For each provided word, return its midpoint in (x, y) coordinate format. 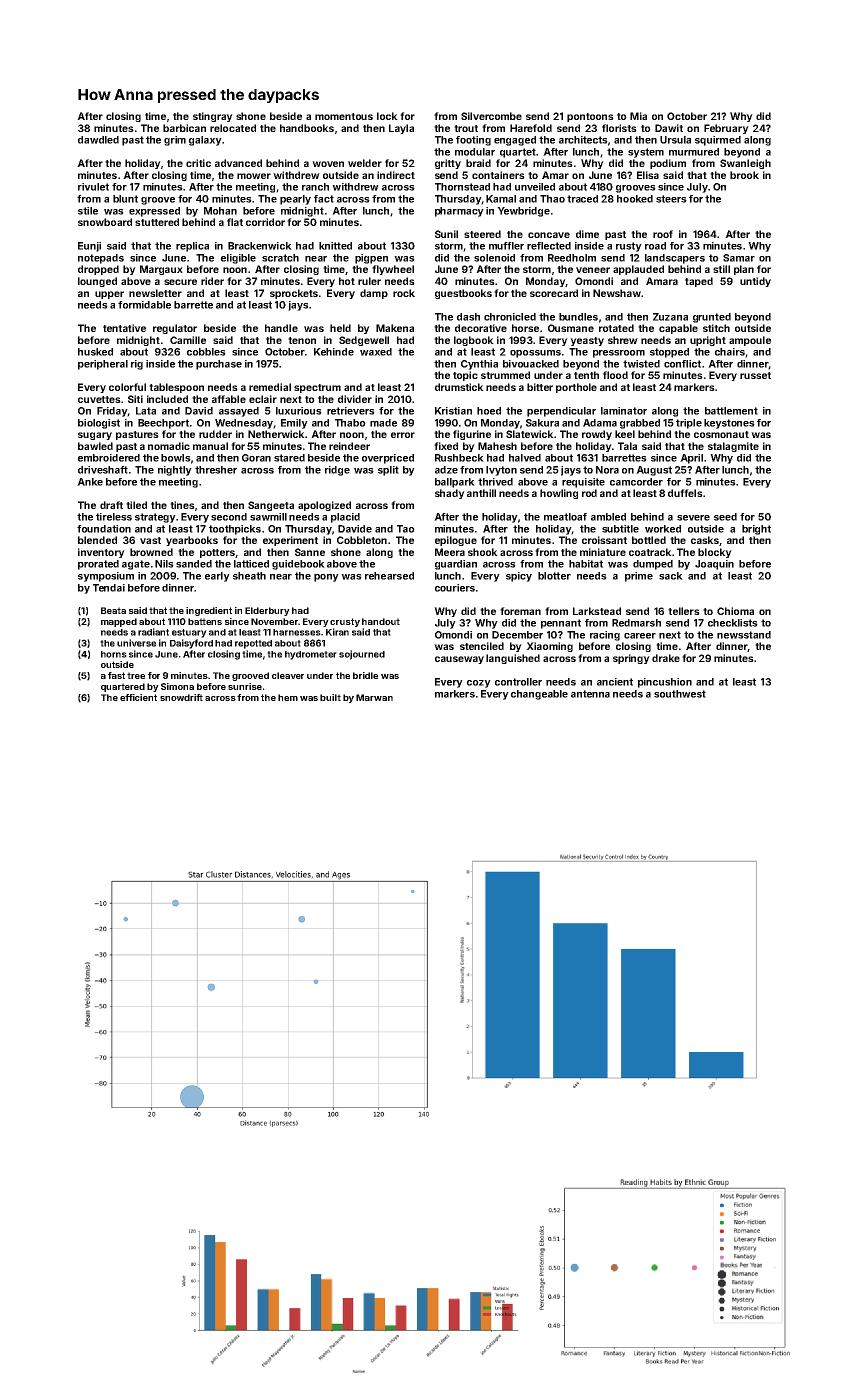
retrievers (351, 411)
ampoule (750, 341)
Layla (401, 129)
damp (374, 294)
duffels (685, 493)
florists (619, 128)
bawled (95, 446)
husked (95, 352)
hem (288, 697)
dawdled (98, 140)
